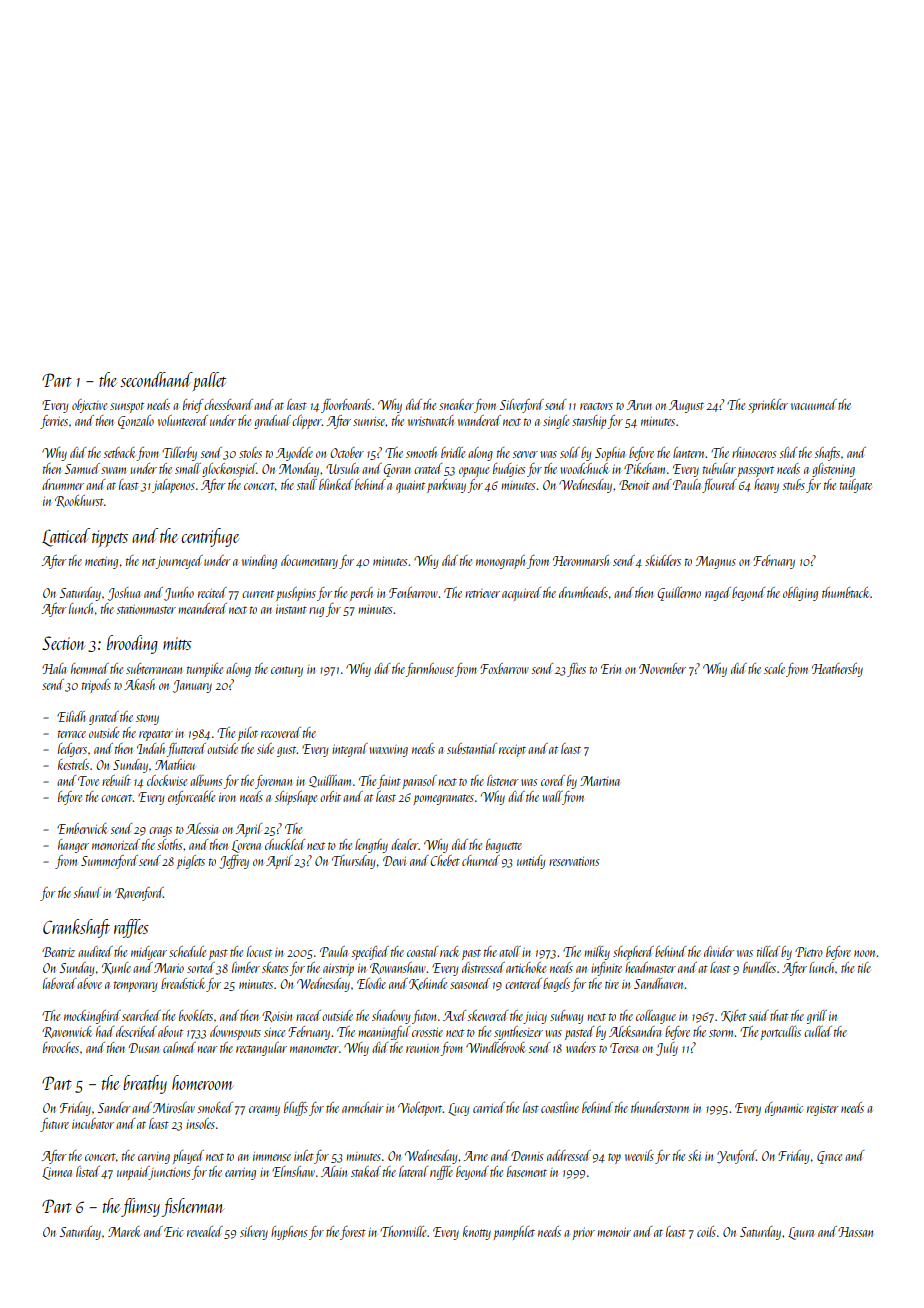 Image resolution: width=924 pixels, height=1308 pixels. What do you see at coordinates (205, 1231) in the document?
I see `revealed` at bounding box center [205, 1231].
